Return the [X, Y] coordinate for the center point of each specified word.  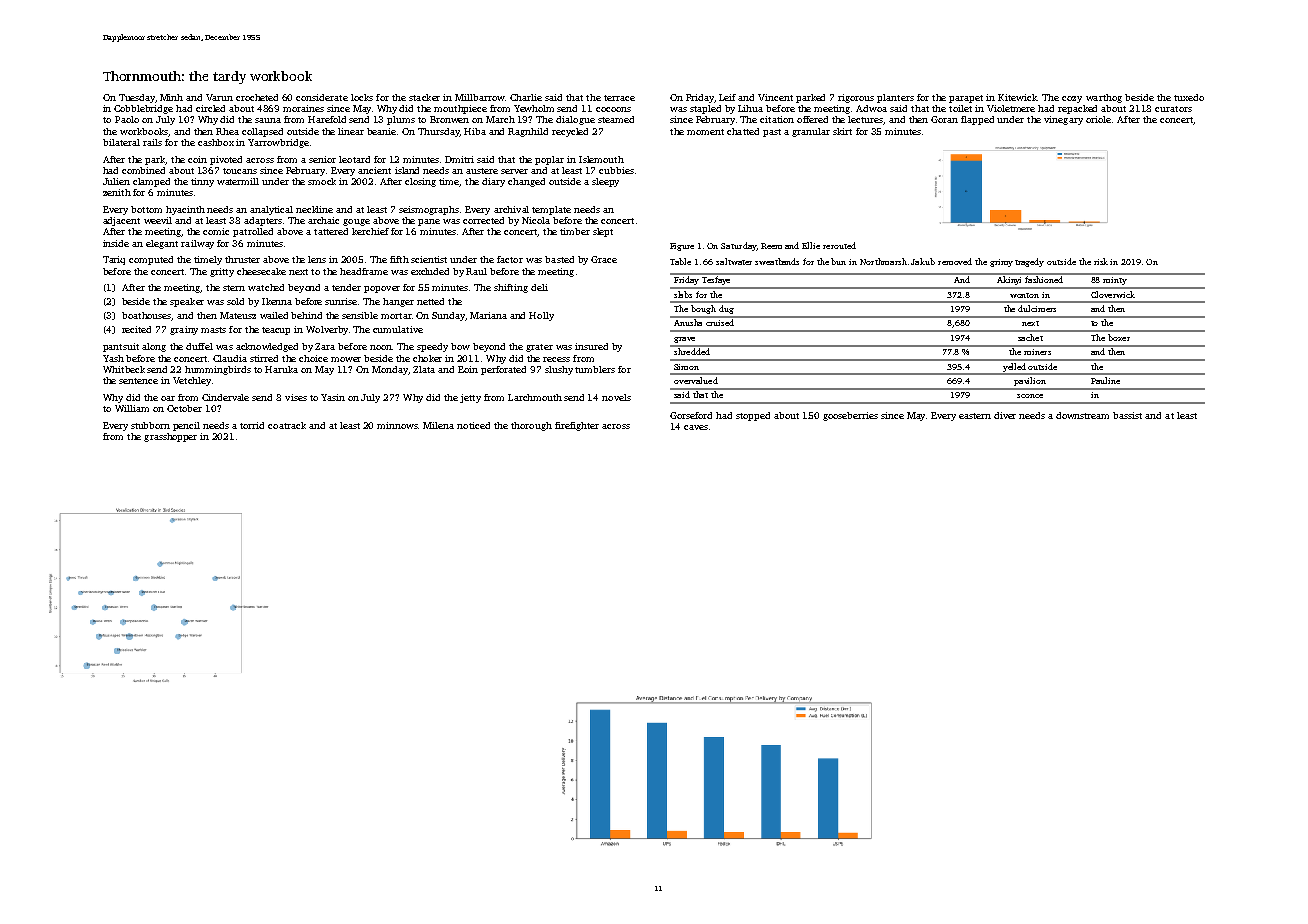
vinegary [1063, 120]
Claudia [230, 358]
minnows [397, 425]
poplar [549, 160]
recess [556, 359]
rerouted [839, 245]
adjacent [121, 221]
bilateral [121, 142]
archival [511, 209]
